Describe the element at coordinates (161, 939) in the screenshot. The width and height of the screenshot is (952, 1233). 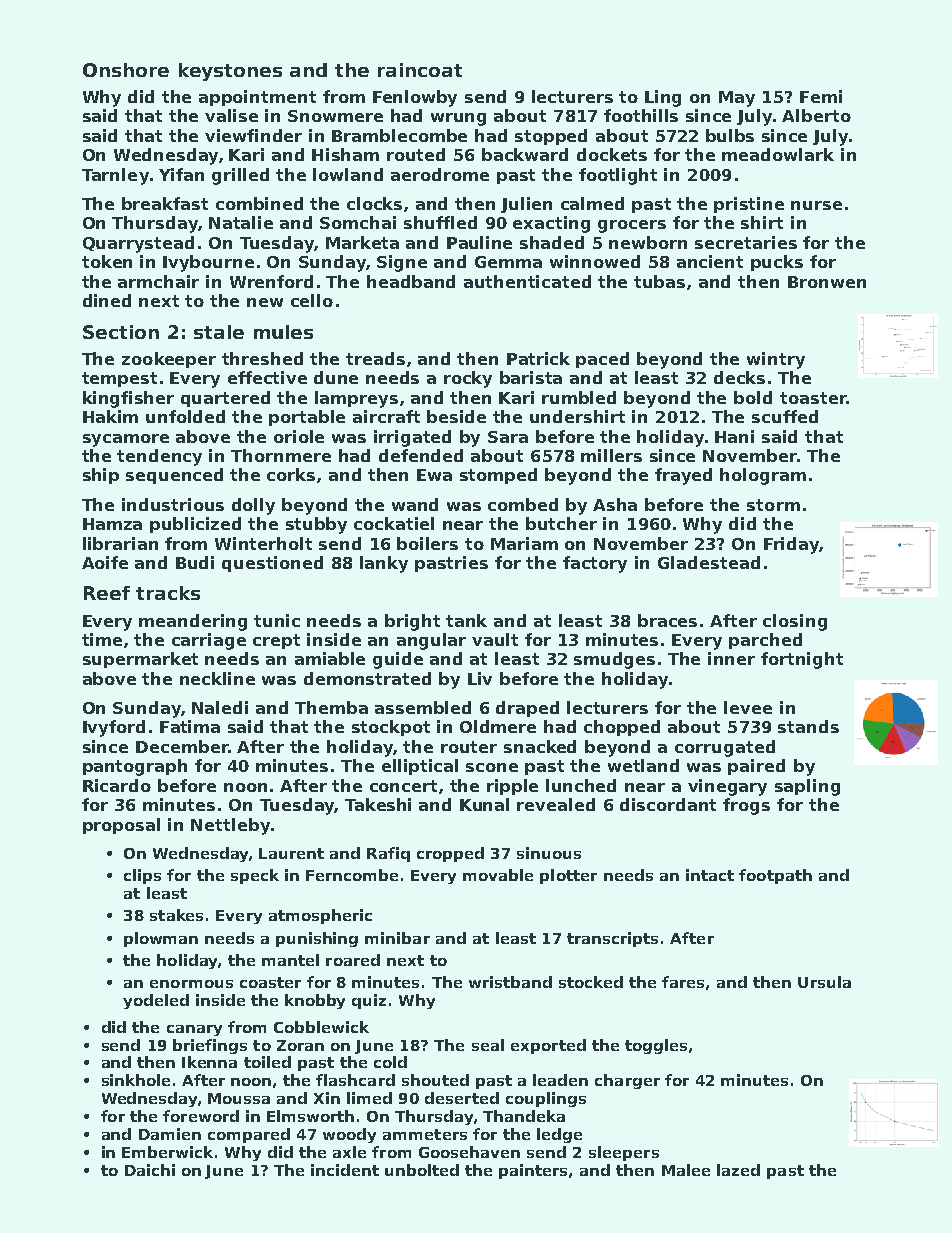
I see `plowman` at that location.
